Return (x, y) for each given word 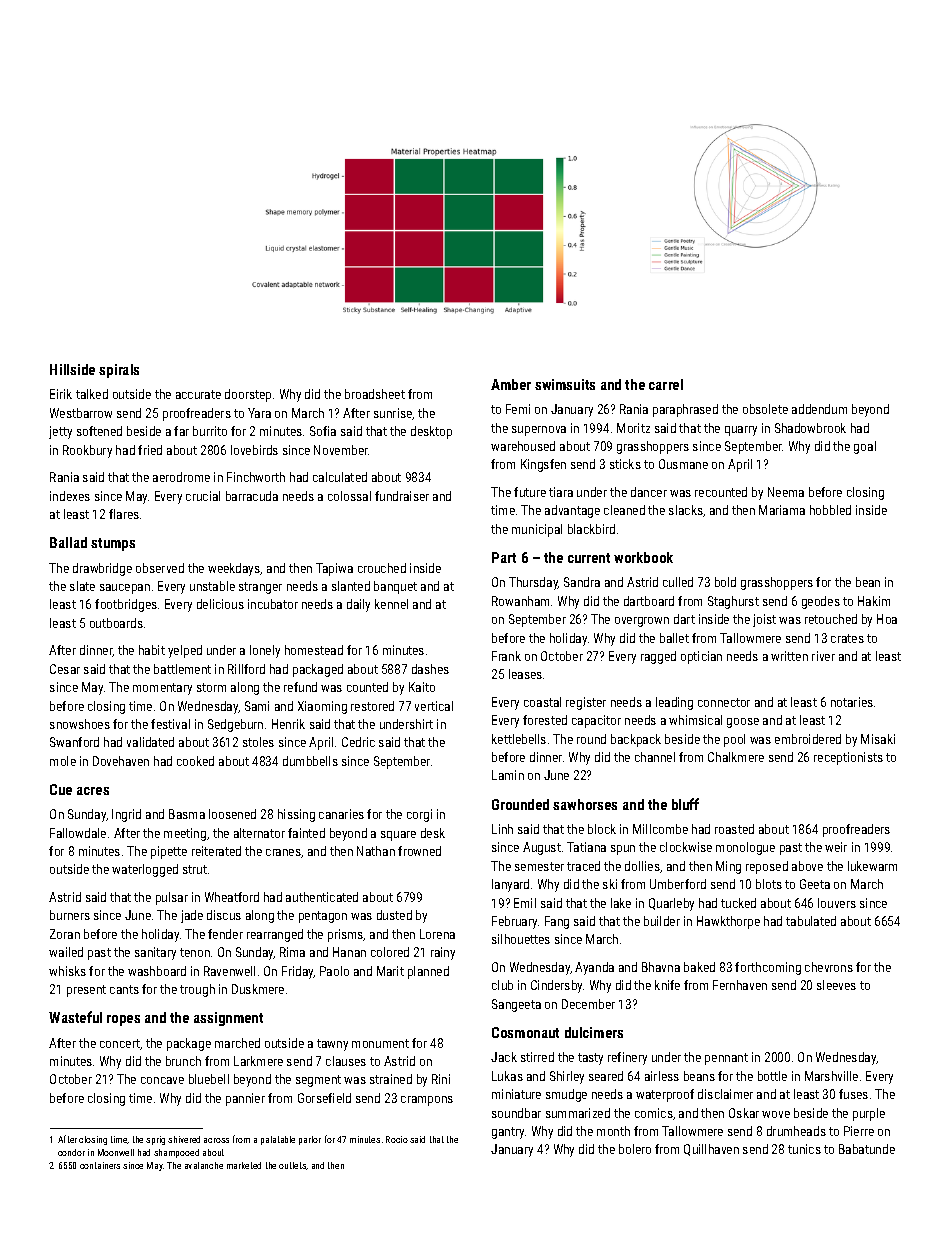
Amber (511, 384)
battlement (182, 669)
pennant (726, 1059)
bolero (635, 1149)
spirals (119, 371)
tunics (804, 1149)
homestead (314, 650)
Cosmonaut (525, 1032)
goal (865, 447)
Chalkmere (736, 757)
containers (100, 1165)
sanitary (155, 953)
